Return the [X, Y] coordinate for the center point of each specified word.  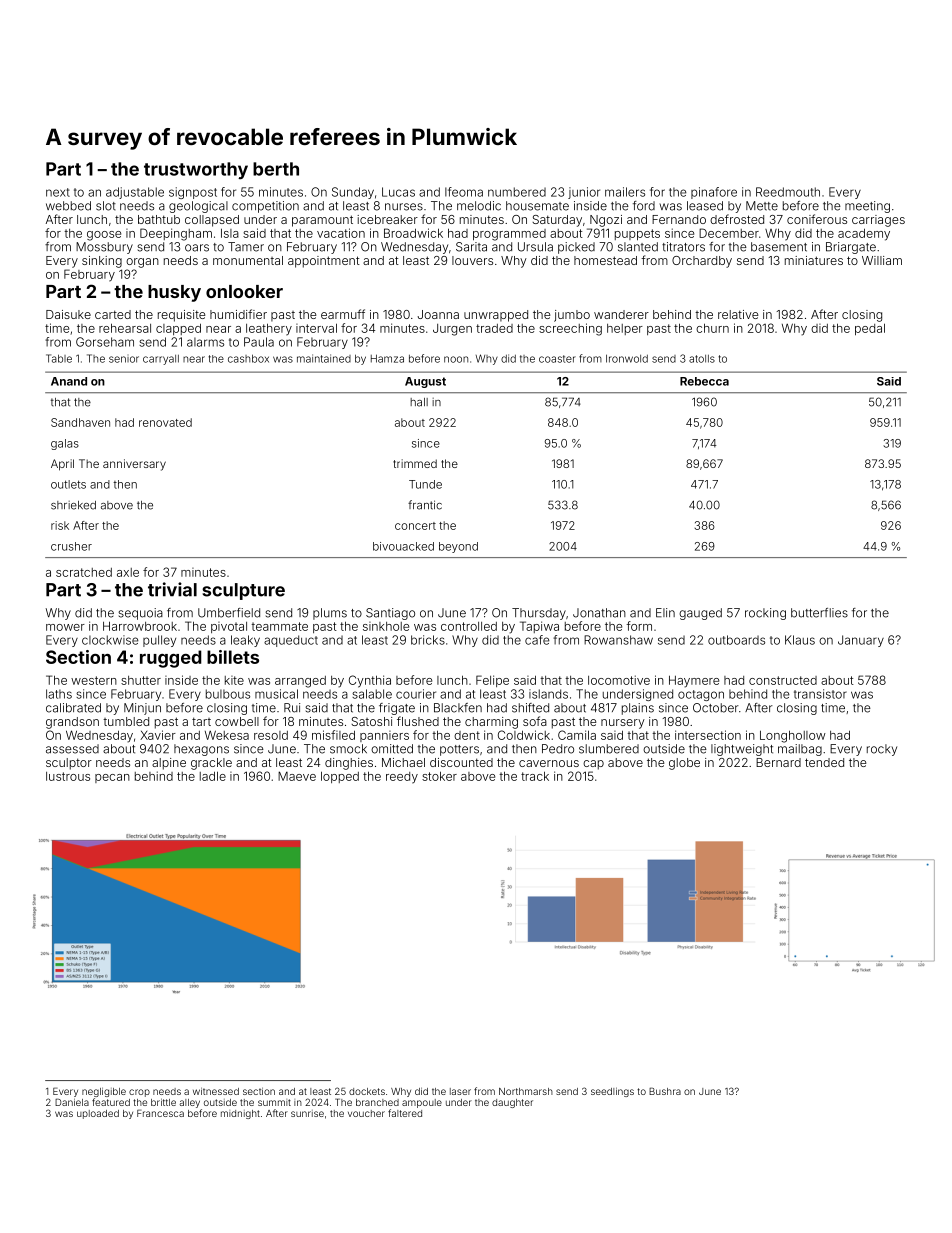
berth [276, 169]
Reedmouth [788, 192]
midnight [240, 1114]
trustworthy [196, 170]
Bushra [665, 1091]
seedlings [612, 1092]
